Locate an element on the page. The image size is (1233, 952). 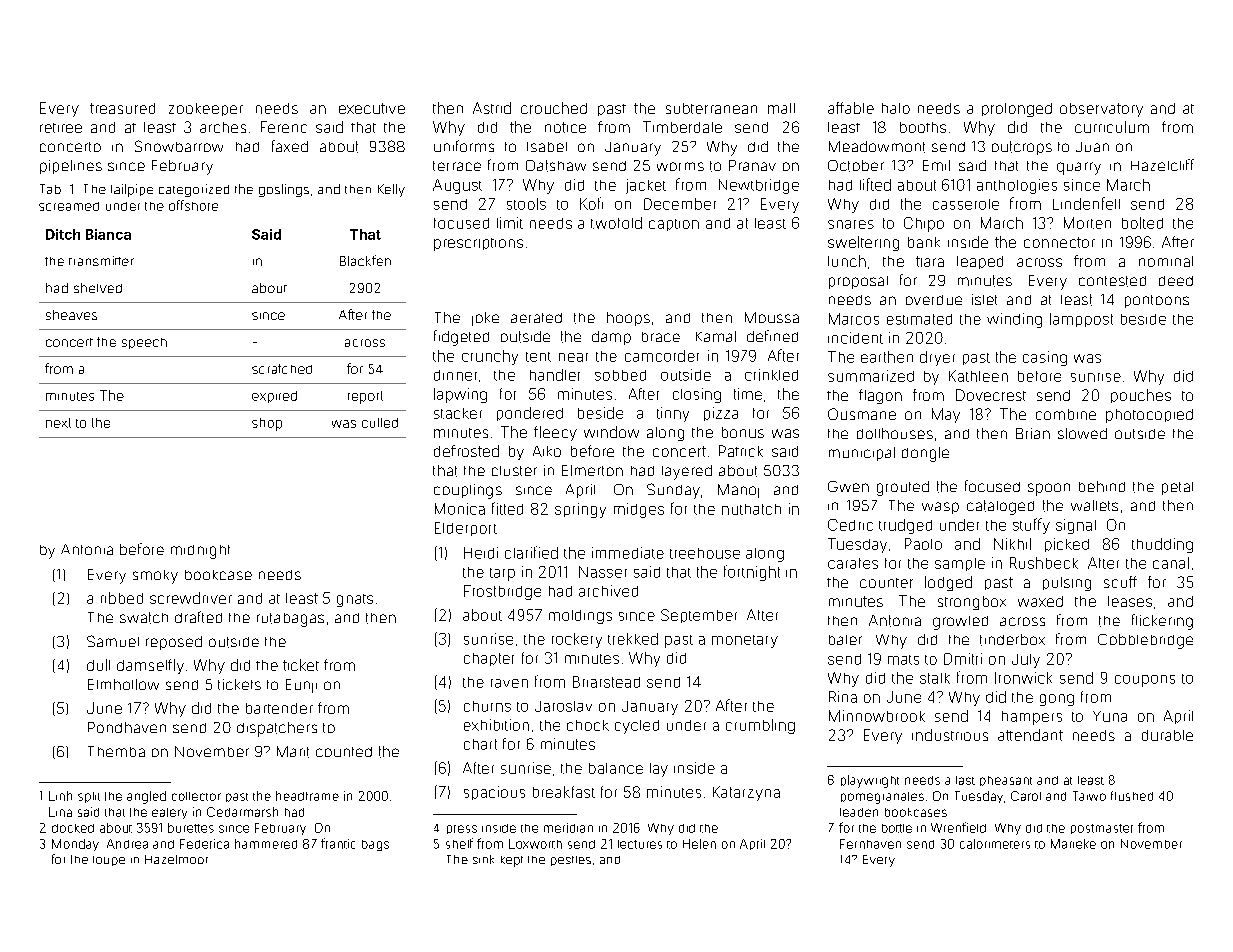
affable is located at coordinates (851, 108).
